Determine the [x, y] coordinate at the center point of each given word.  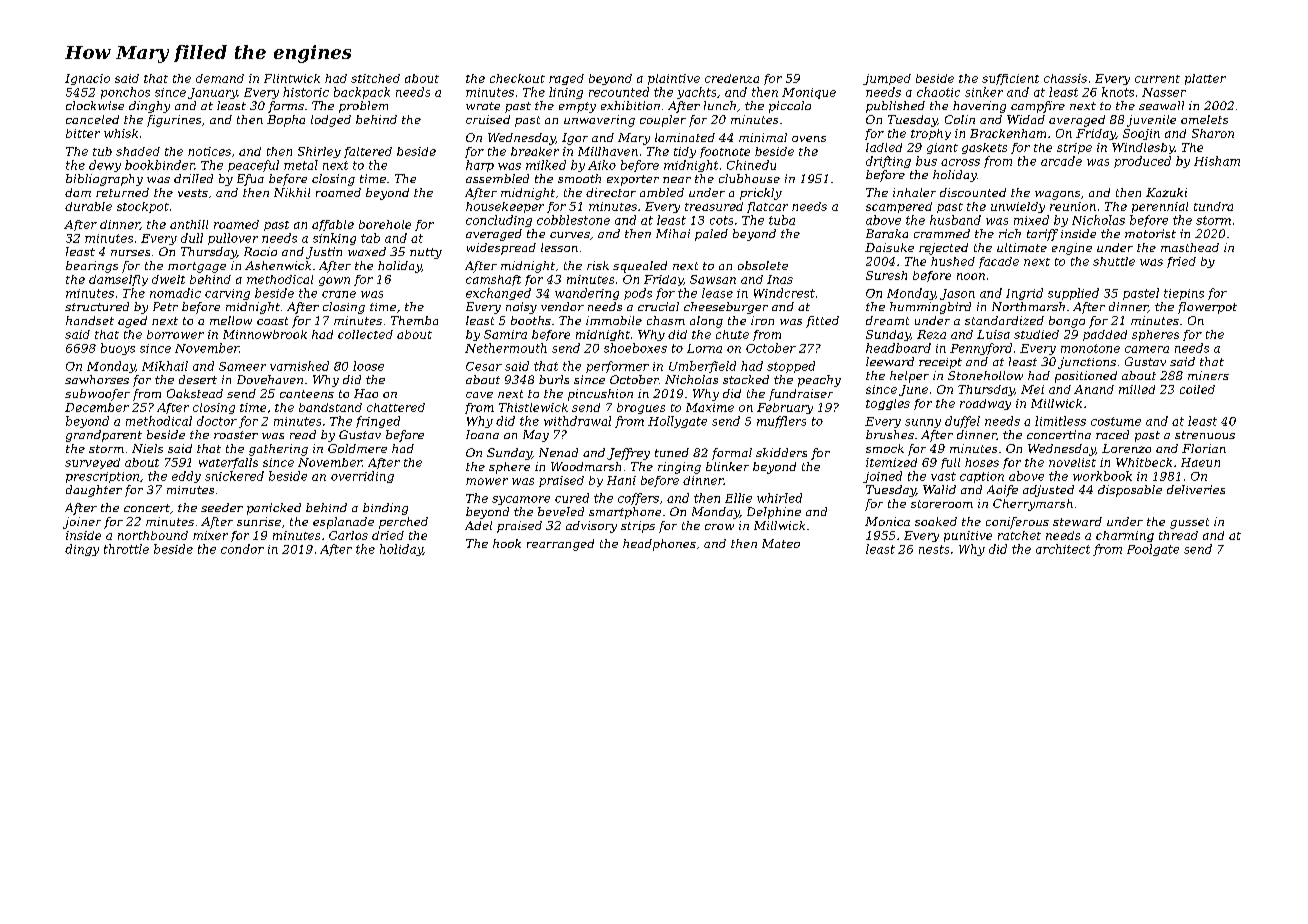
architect [1063, 549]
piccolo [790, 107]
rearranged [560, 545]
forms [286, 107]
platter [1205, 79]
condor [242, 549]
